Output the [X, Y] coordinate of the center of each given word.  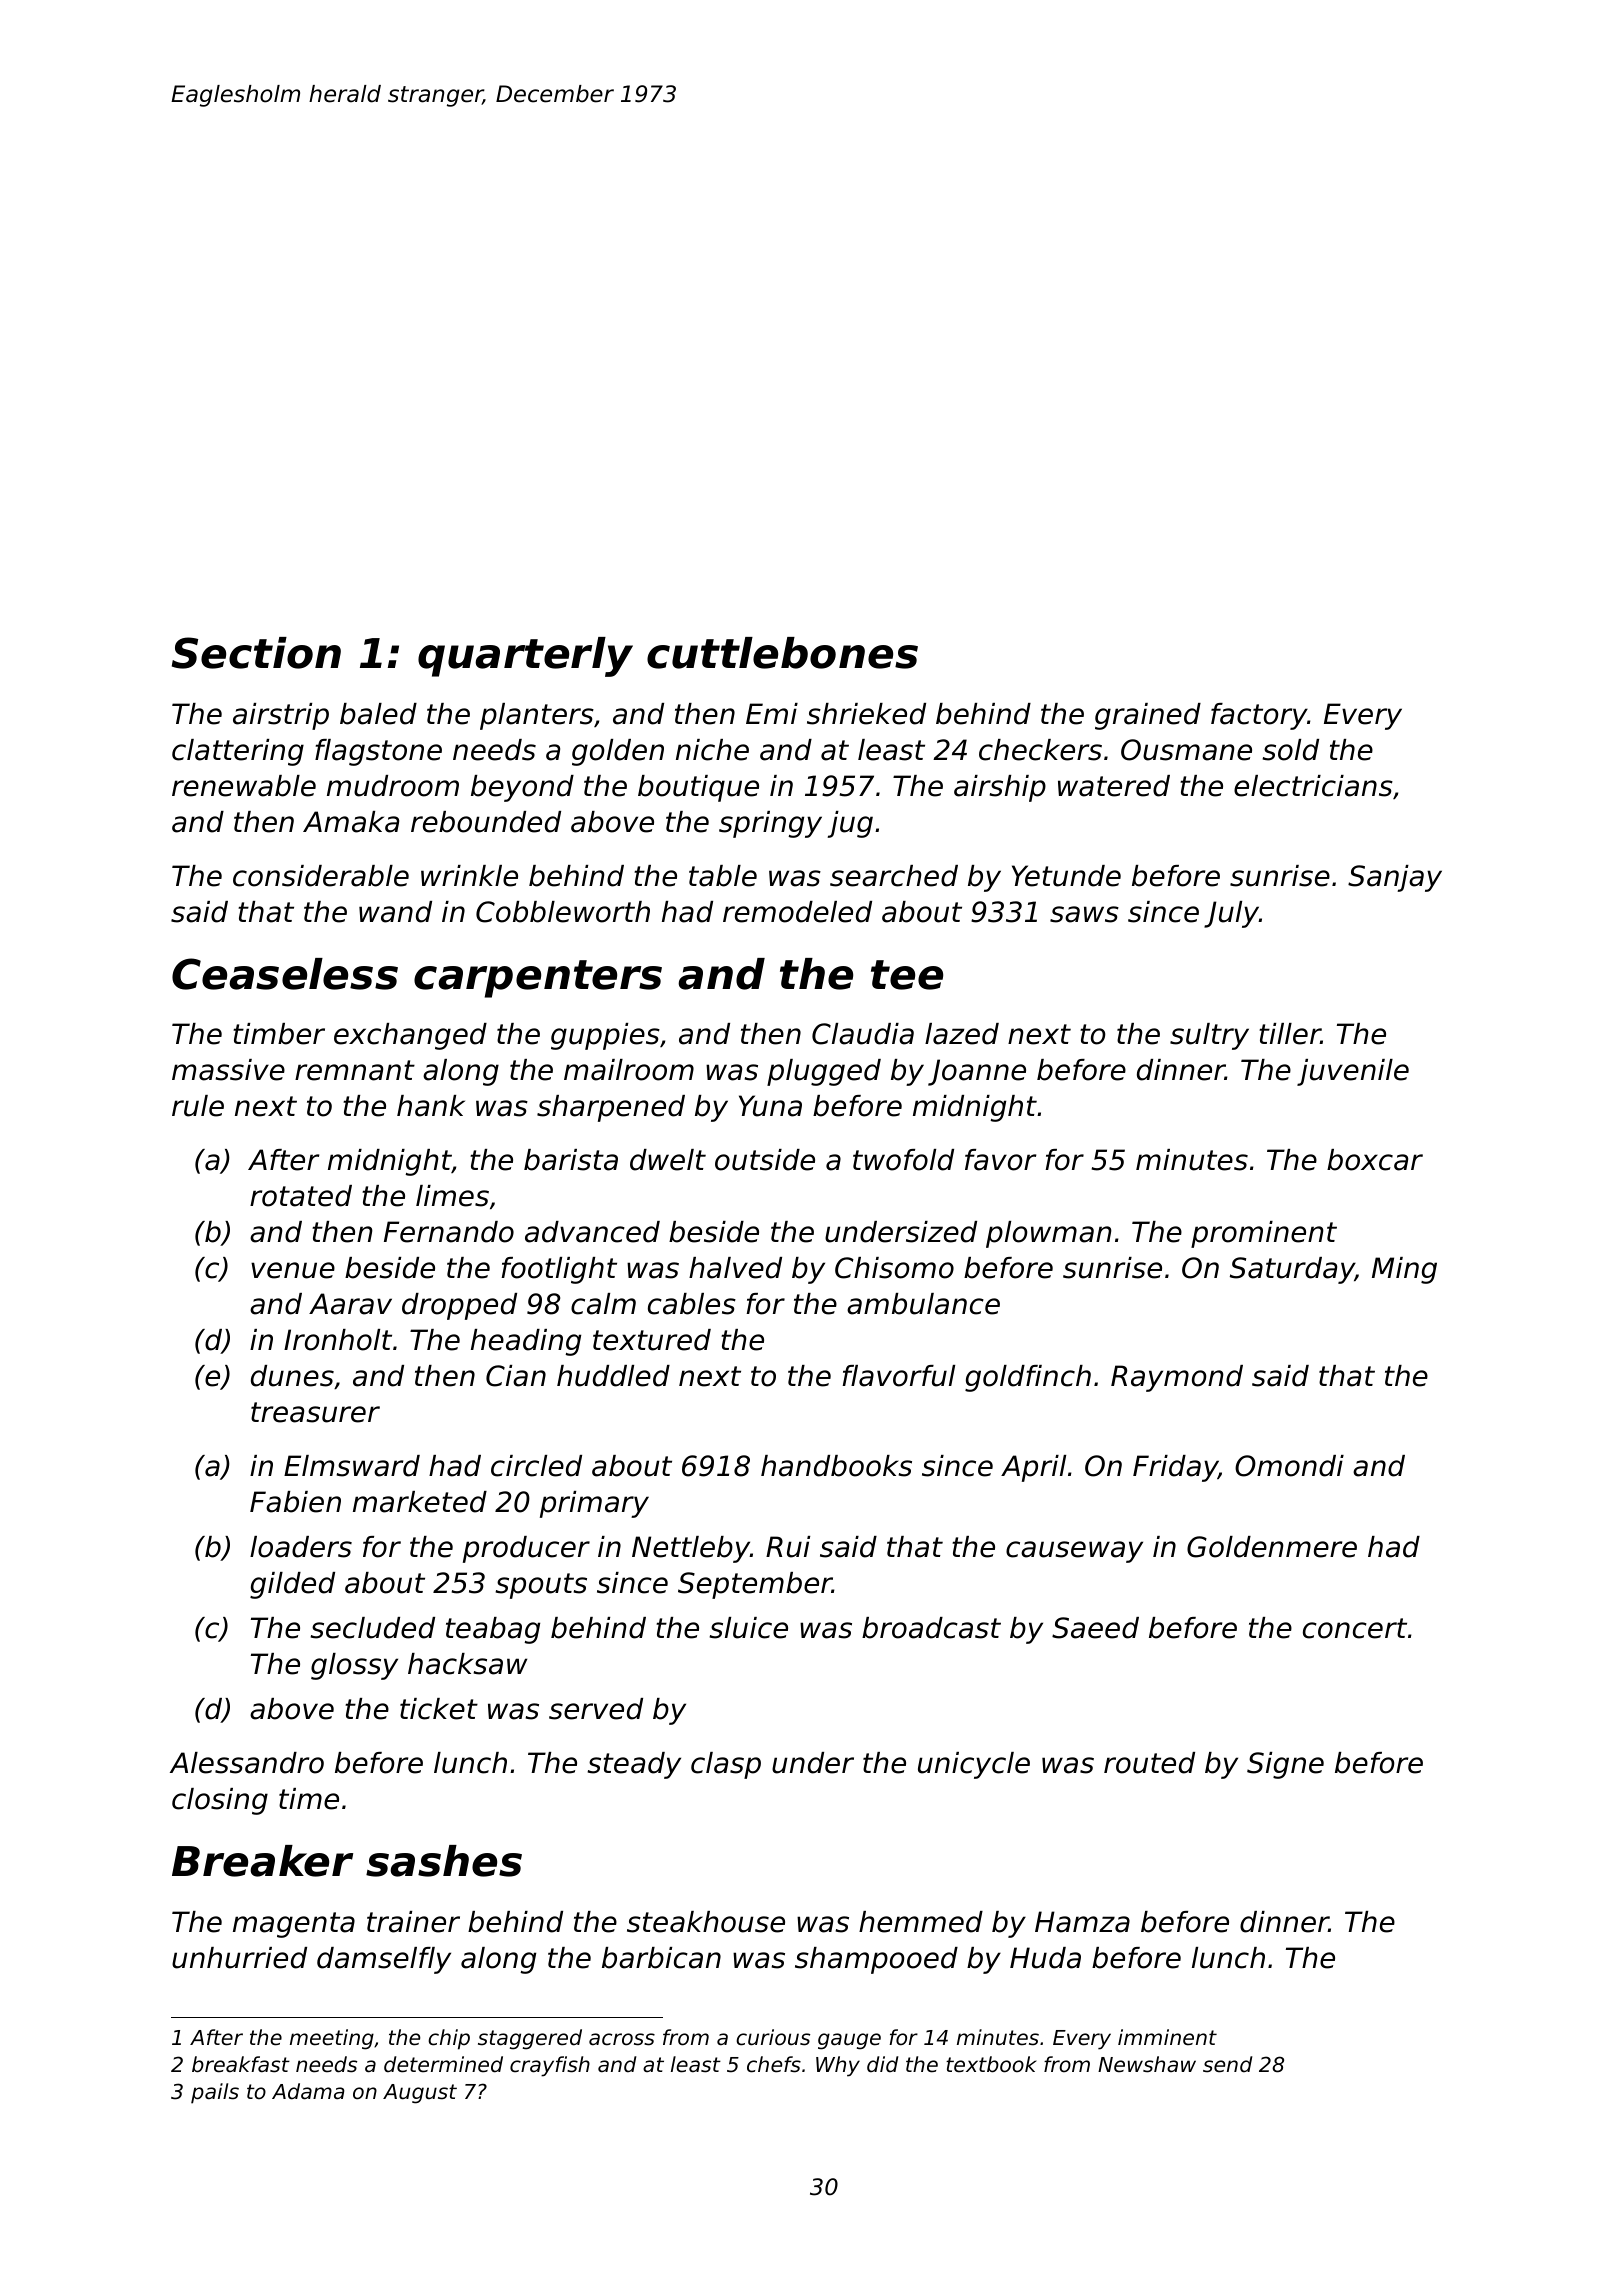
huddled [613, 1376]
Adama [308, 2091]
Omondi [1289, 1466]
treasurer [315, 1412]
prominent [1264, 1234]
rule [198, 1106]
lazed [962, 1034]
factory [1259, 716]
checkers [1040, 750]
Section [256, 653]
